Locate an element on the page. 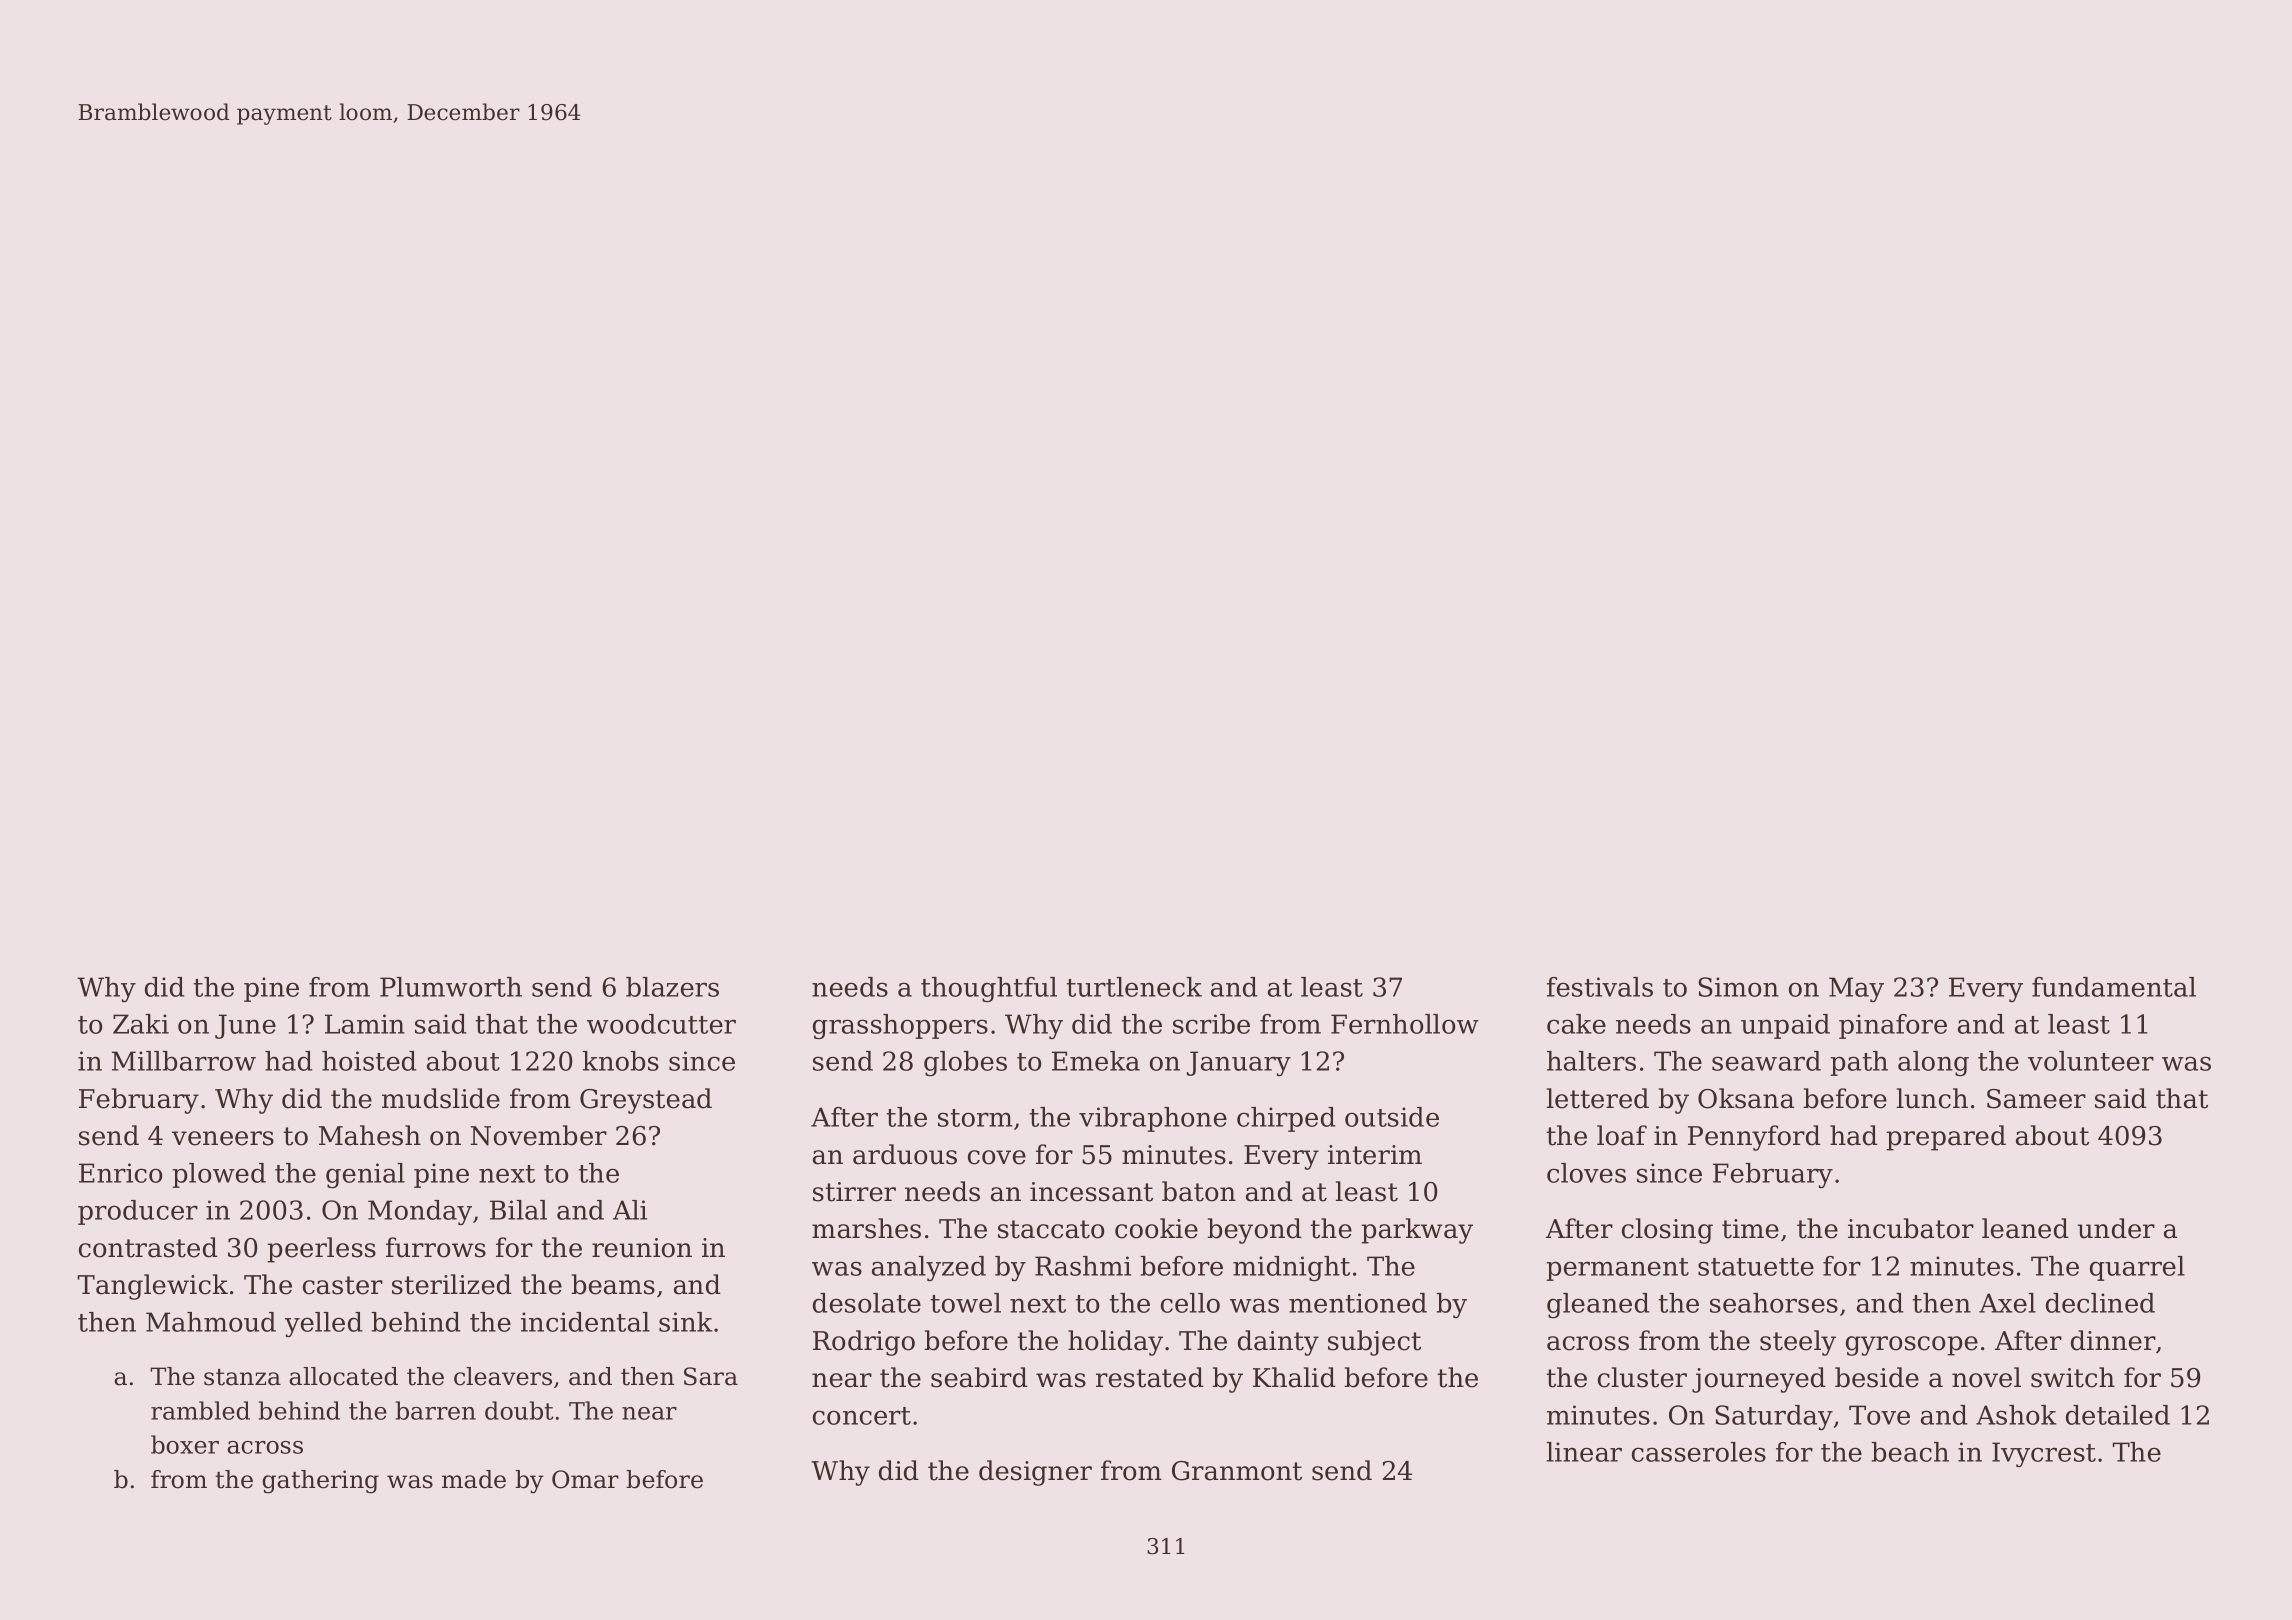 This page has width=2292, height=1620. Greystead is located at coordinates (646, 1101).
